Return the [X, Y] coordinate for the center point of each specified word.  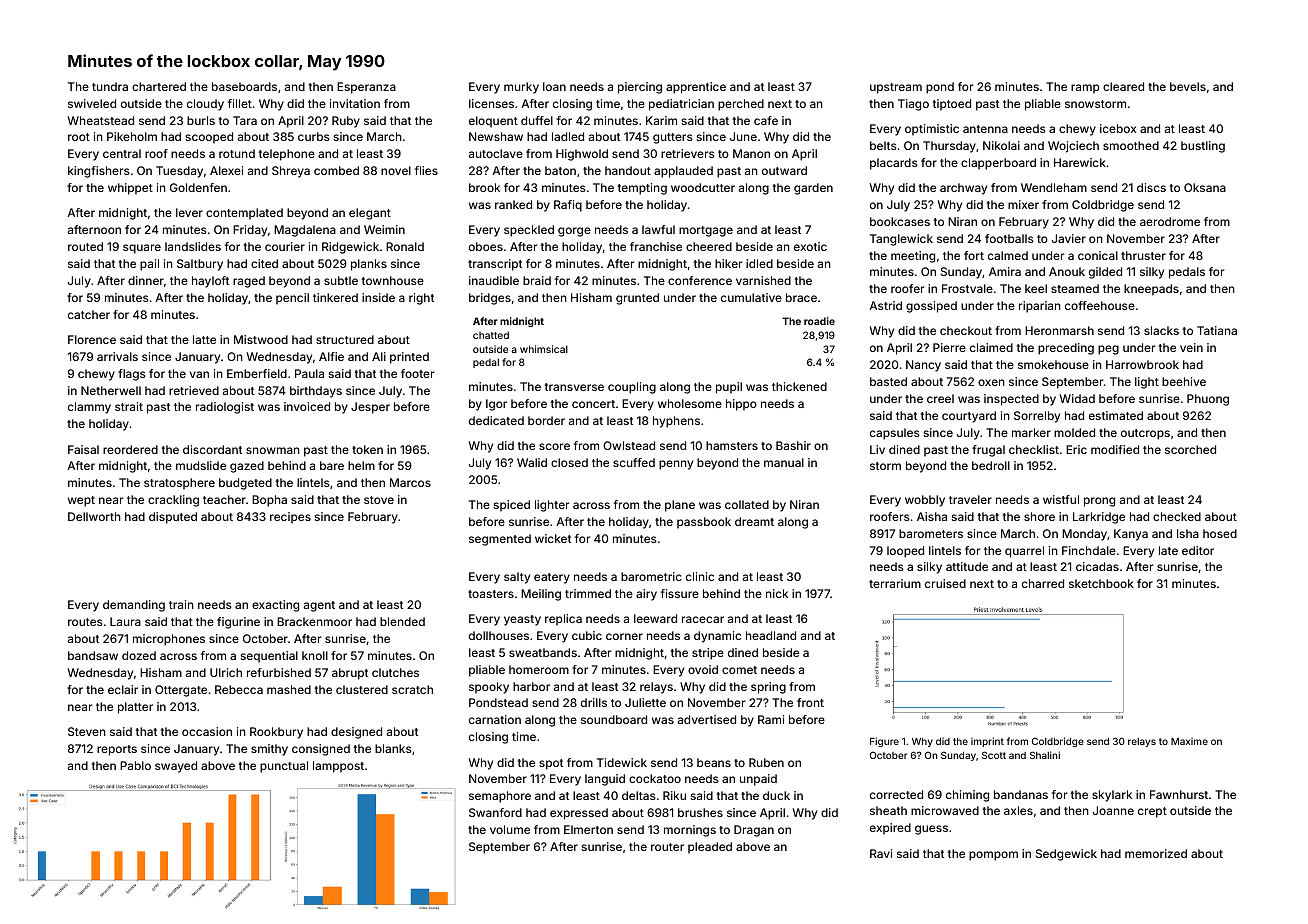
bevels [1188, 86]
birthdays [316, 392]
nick [777, 593]
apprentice [696, 88]
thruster [1143, 255]
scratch [412, 689]
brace [801, 297]
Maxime [1189, 741]
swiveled [92, 103]
